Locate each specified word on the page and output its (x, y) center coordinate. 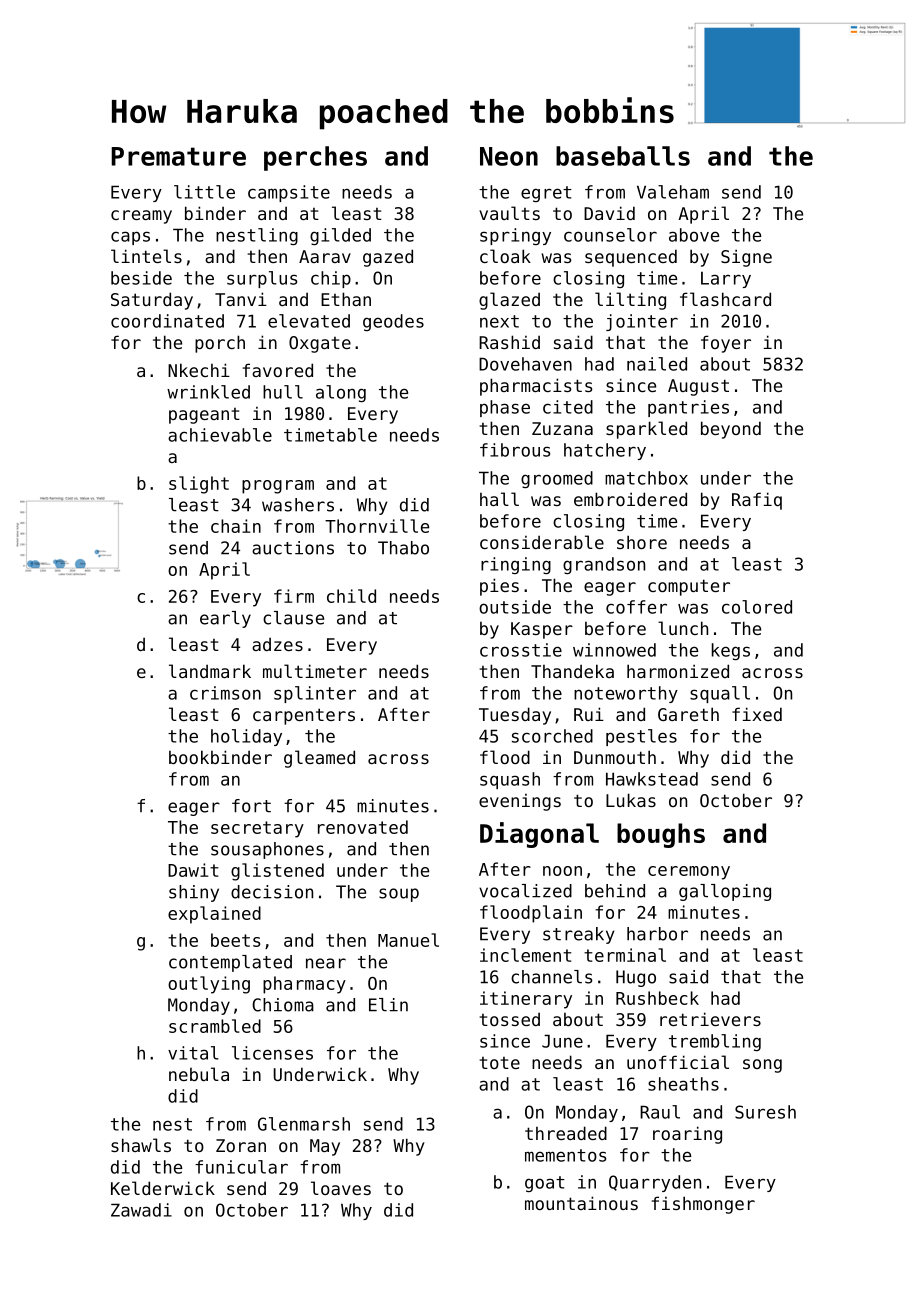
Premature (178, 156)
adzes (277, 644)
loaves (341, 1188)
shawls (141, 1145)
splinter (315, 694)
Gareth (688, 714)
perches (315, 158)
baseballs (623, 156)
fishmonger (703, 1205)
